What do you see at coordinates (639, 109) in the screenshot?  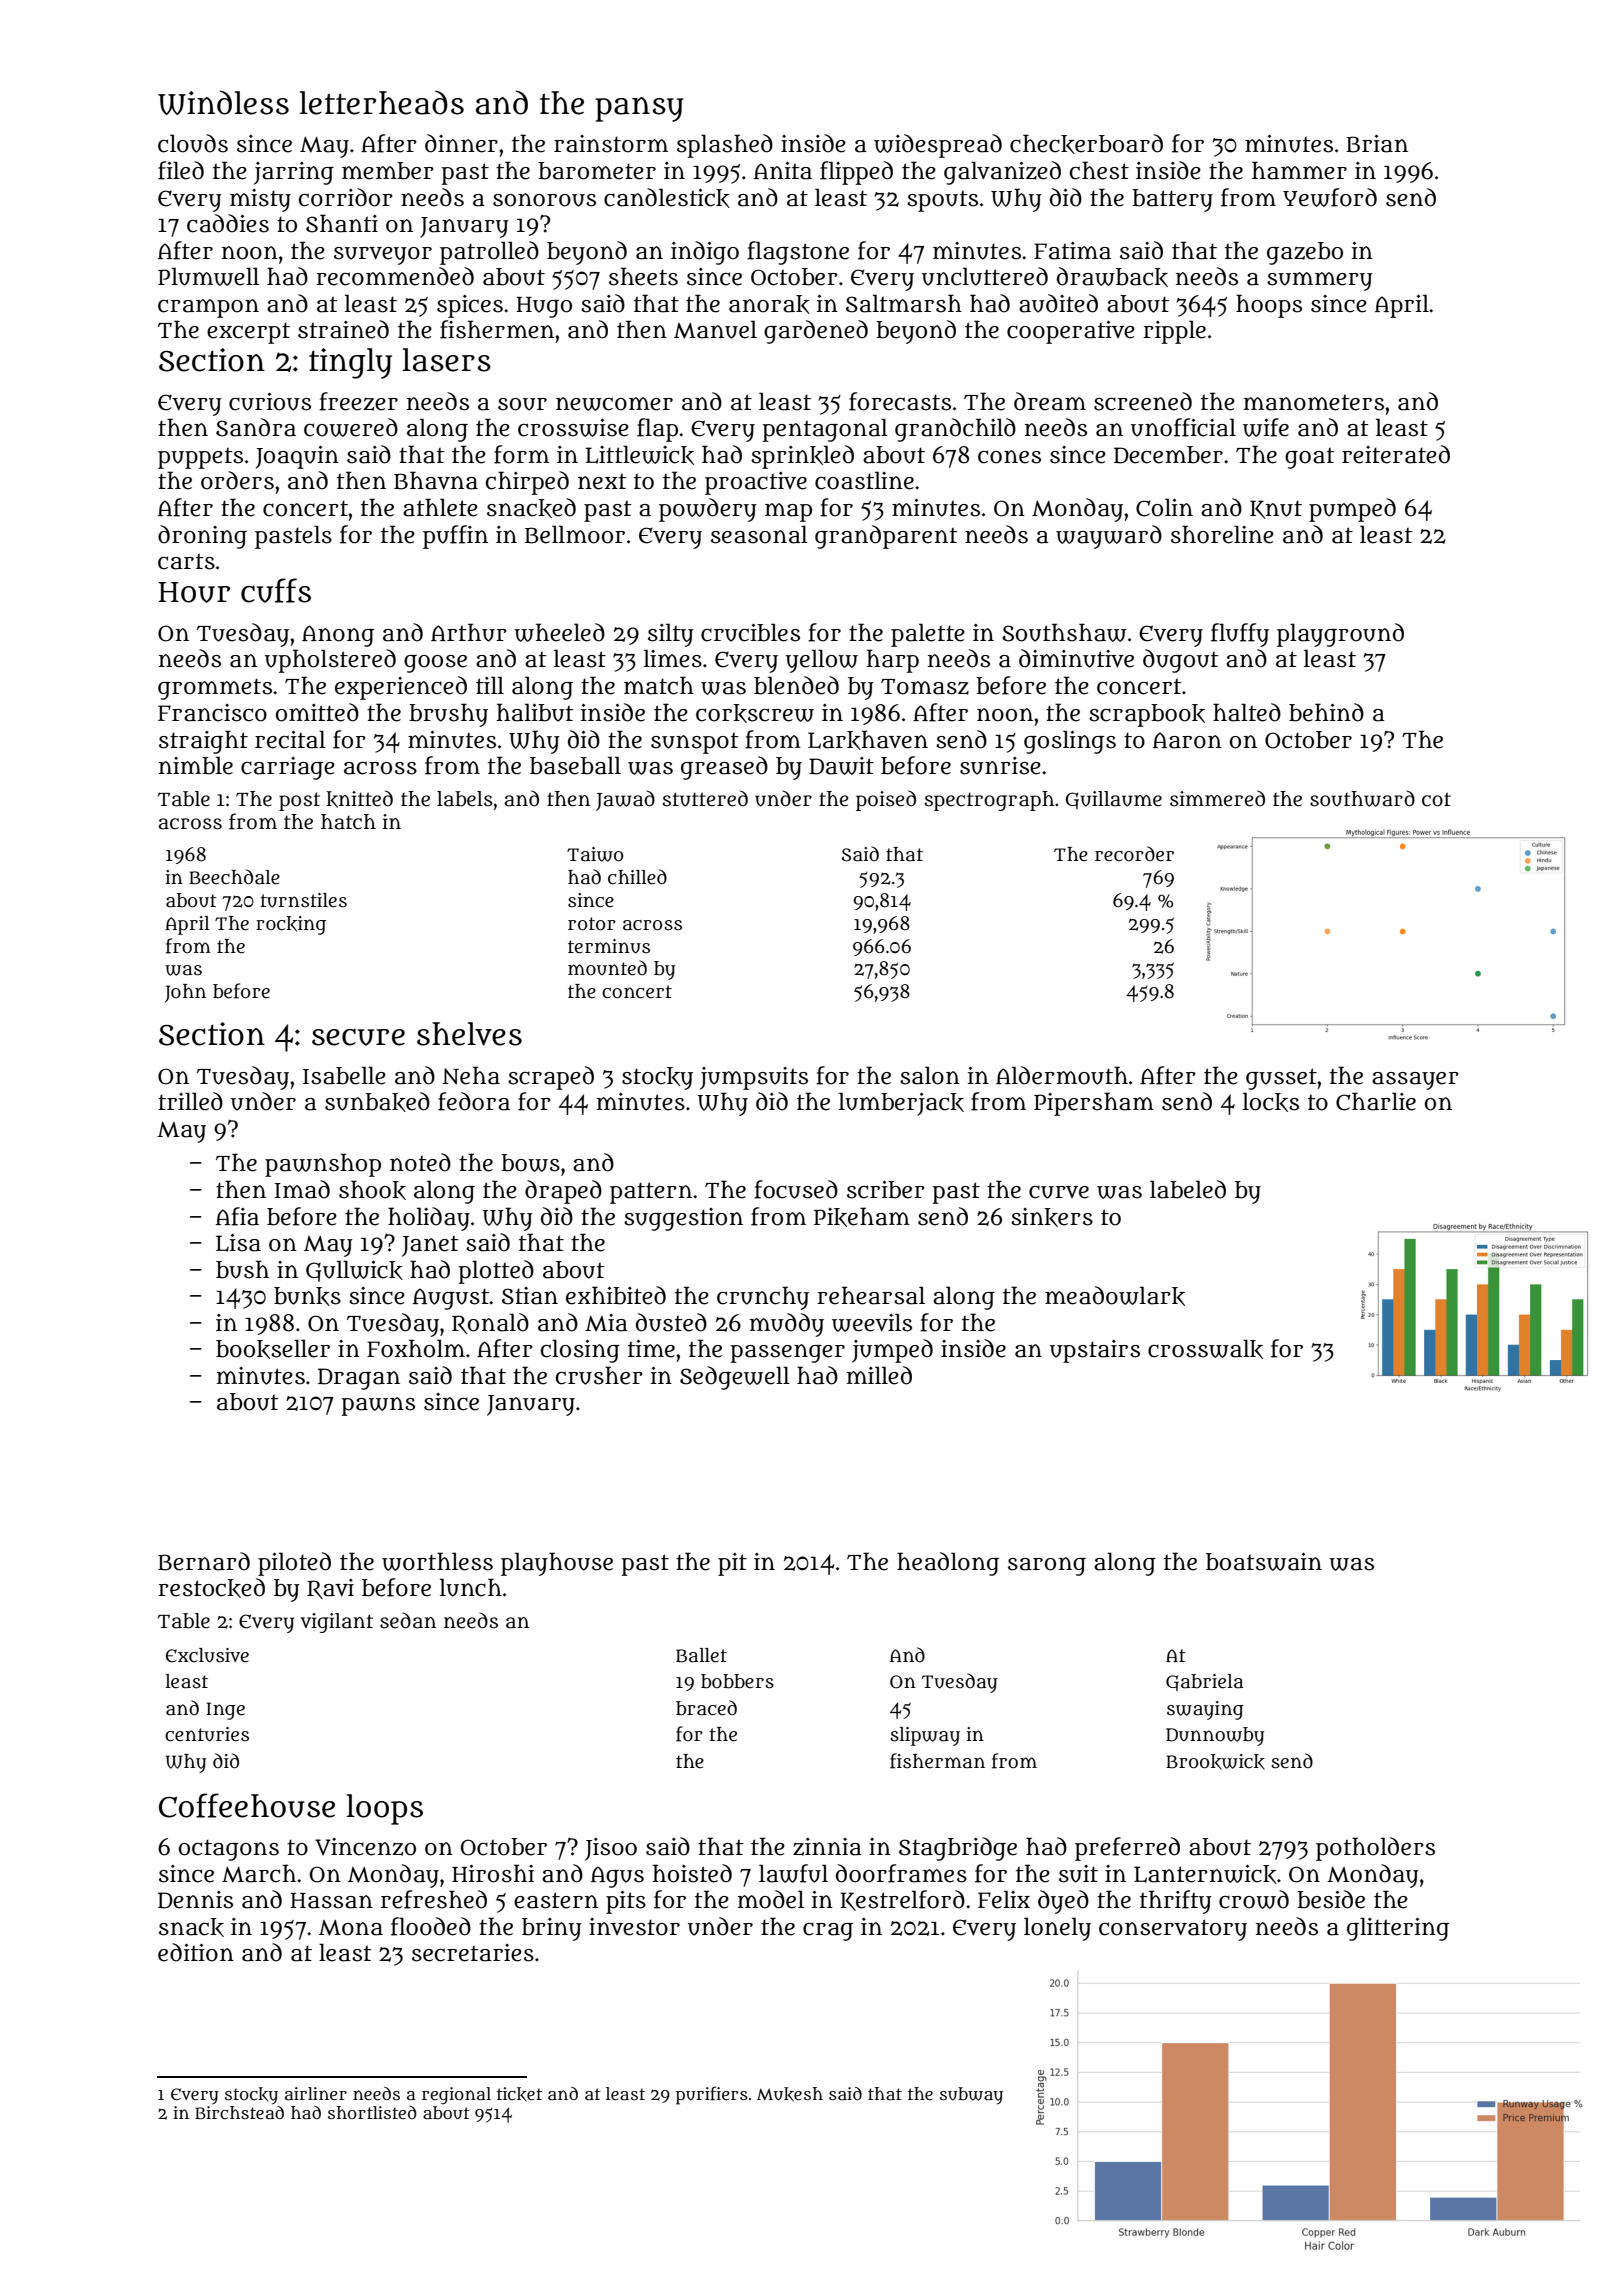 I see `pansy` at bounding box center [639, 109].
